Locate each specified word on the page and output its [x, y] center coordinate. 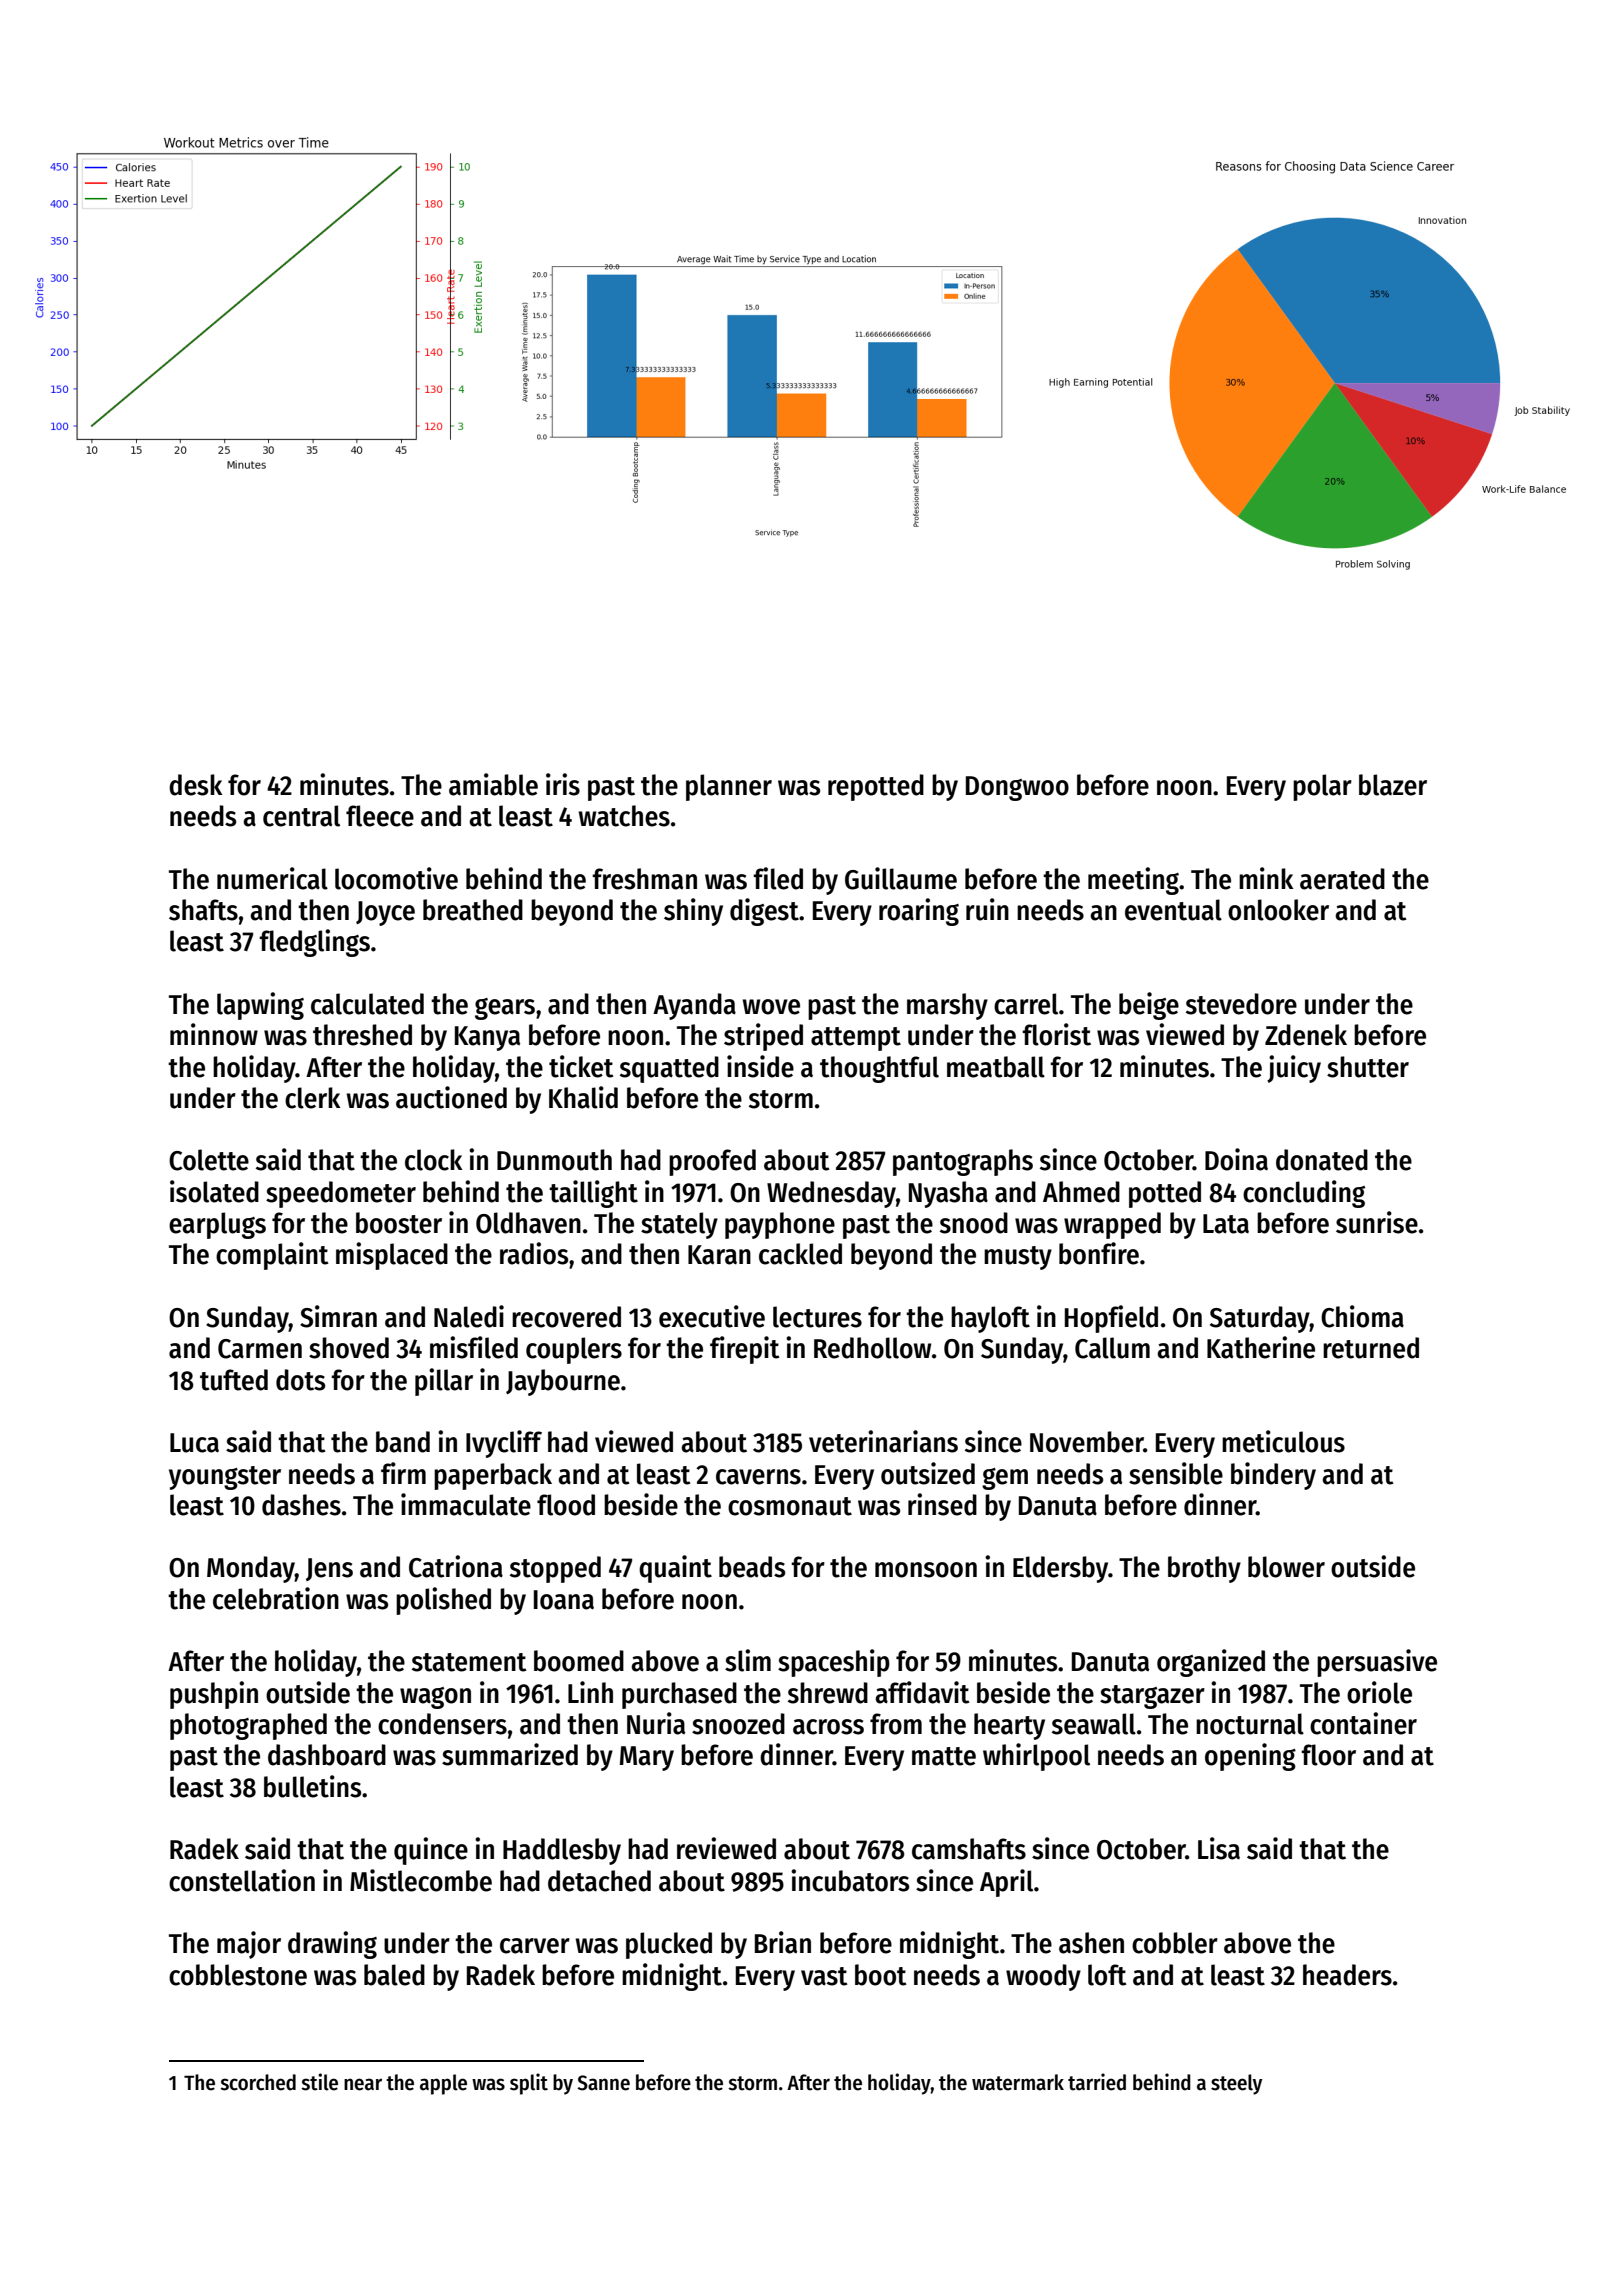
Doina [1236, 1159]
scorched [258, 2082]
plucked [669, 1945]
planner [729, 787]
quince [431, 1851]
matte [944, 1756]
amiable [493, 784]
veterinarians [883, 1441]
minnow [214, 1034]
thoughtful [879, 1069]
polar [1322, 787]
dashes [301, 1505]
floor [1328, 1755]
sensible [1176, 1473]
